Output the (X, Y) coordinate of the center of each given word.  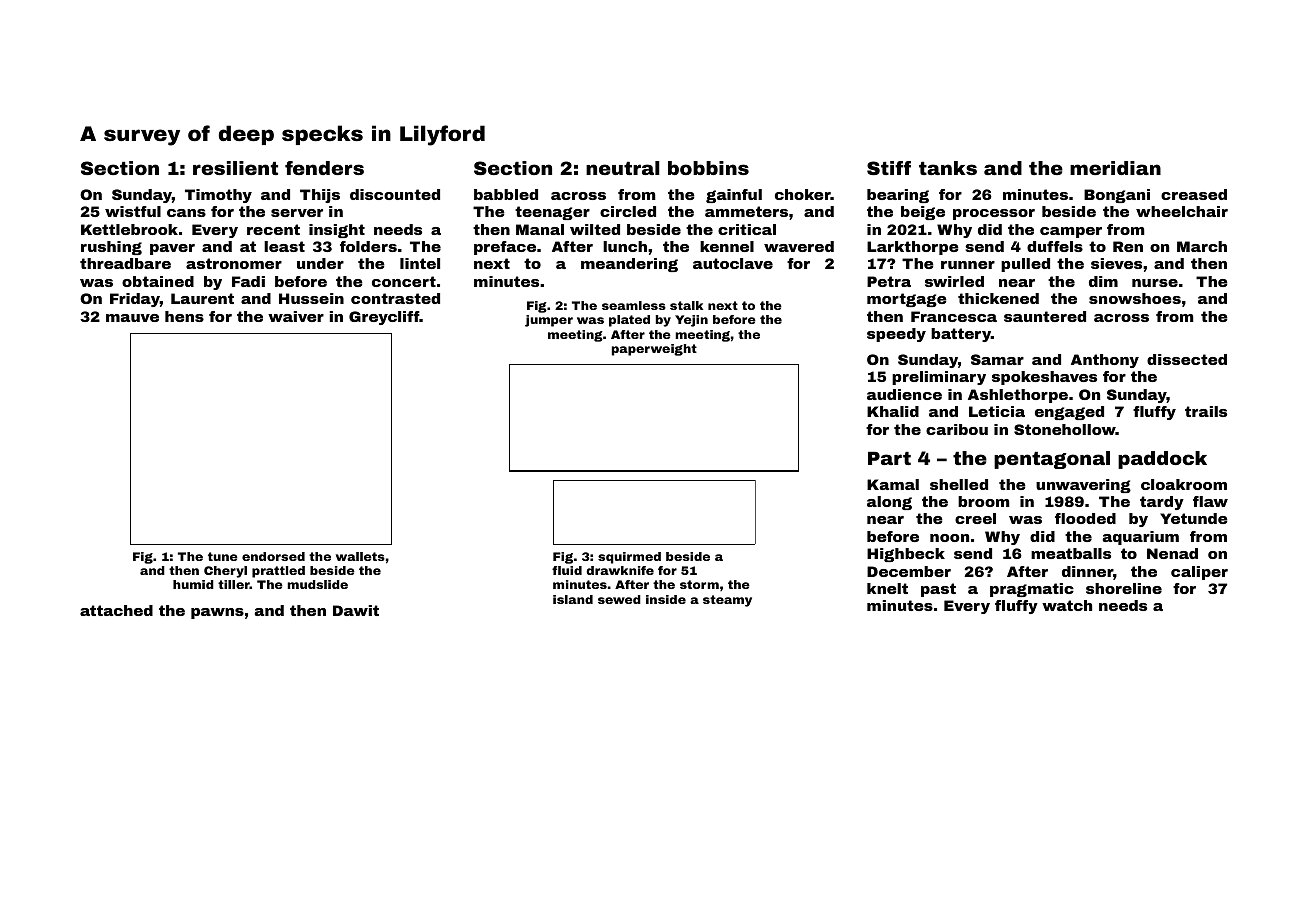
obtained (158, 281)
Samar (997, 359)
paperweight (654, 350)
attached (116, 610)
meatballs (1071, 553)
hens (184, 316)
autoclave (733, 263)
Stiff (889, 168)
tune (223, 556)
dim (1103, 281)
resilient (235, 168)
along (889, 503)
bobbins (708, 168)
